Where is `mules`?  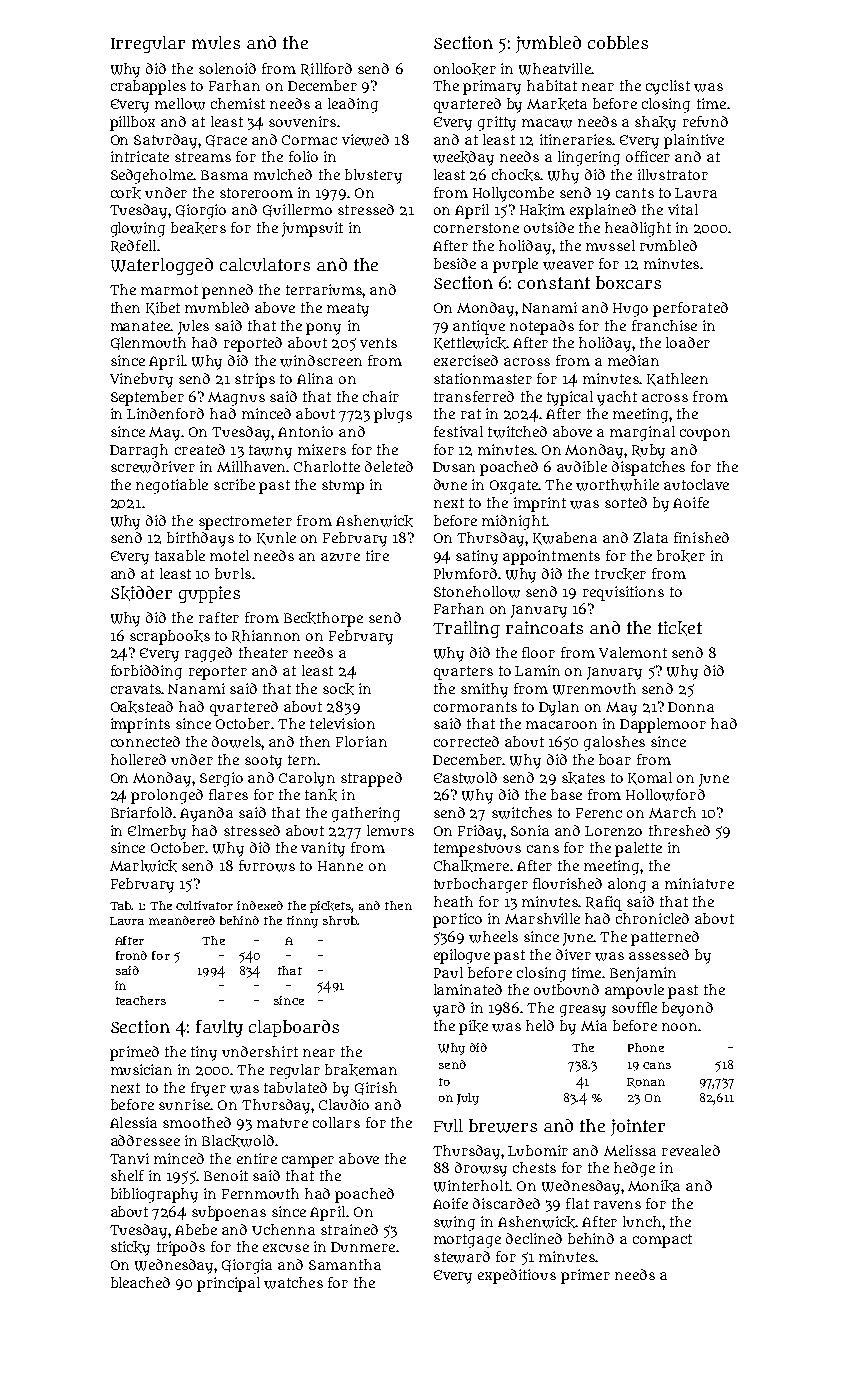 mules is located at coordinates (216, 42).
